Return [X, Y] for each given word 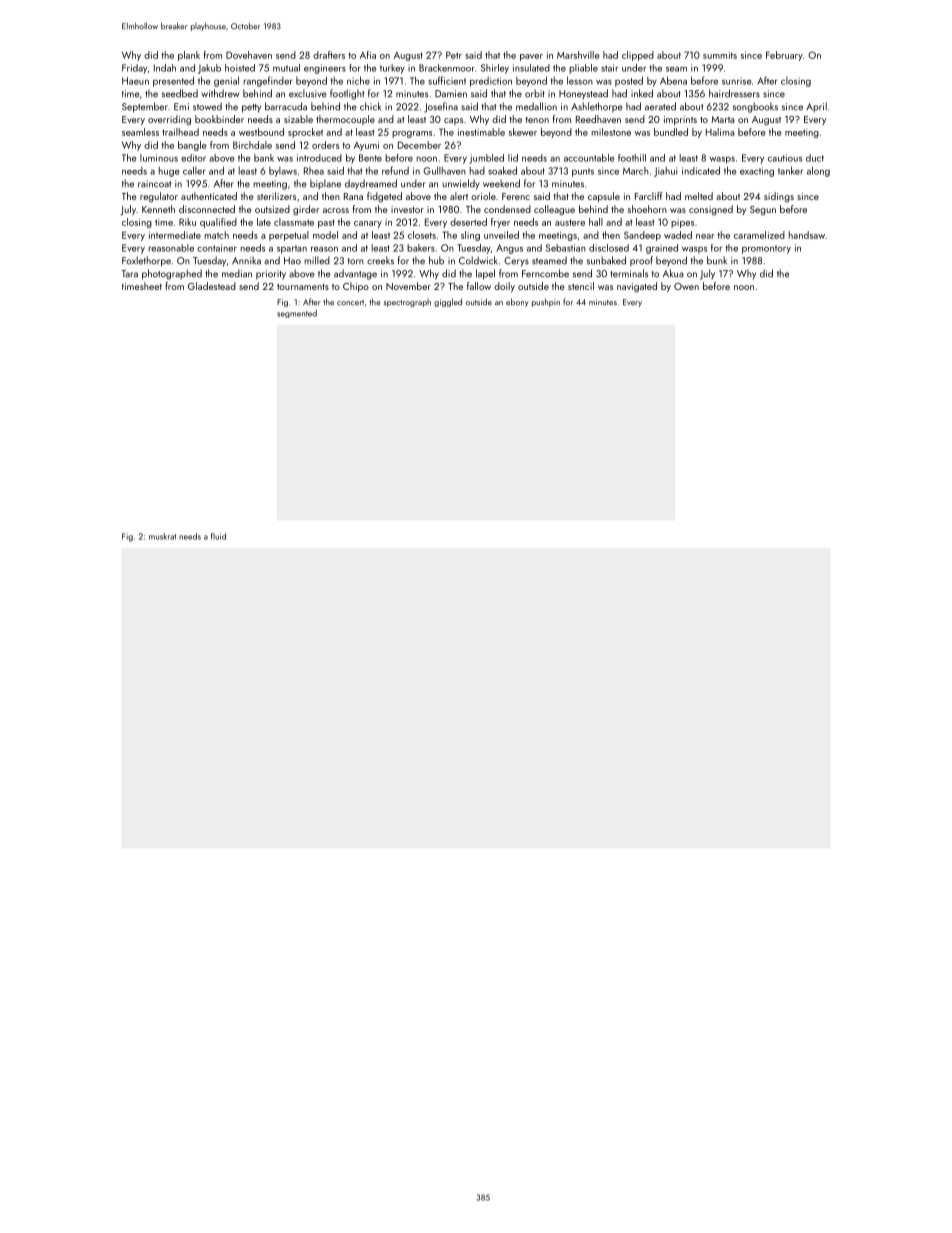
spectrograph [407, 303]
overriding [169, 120]
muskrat [162, 536]
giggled [448, 302]
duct [815, 158]
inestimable [481, 132]
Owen [686, 286]
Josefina [441, 107]
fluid [218, 536]
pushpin [546, 302]
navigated [637, 287]
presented [173, 81]
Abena [673, 80]
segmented [297, 314]
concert [350, 303]
